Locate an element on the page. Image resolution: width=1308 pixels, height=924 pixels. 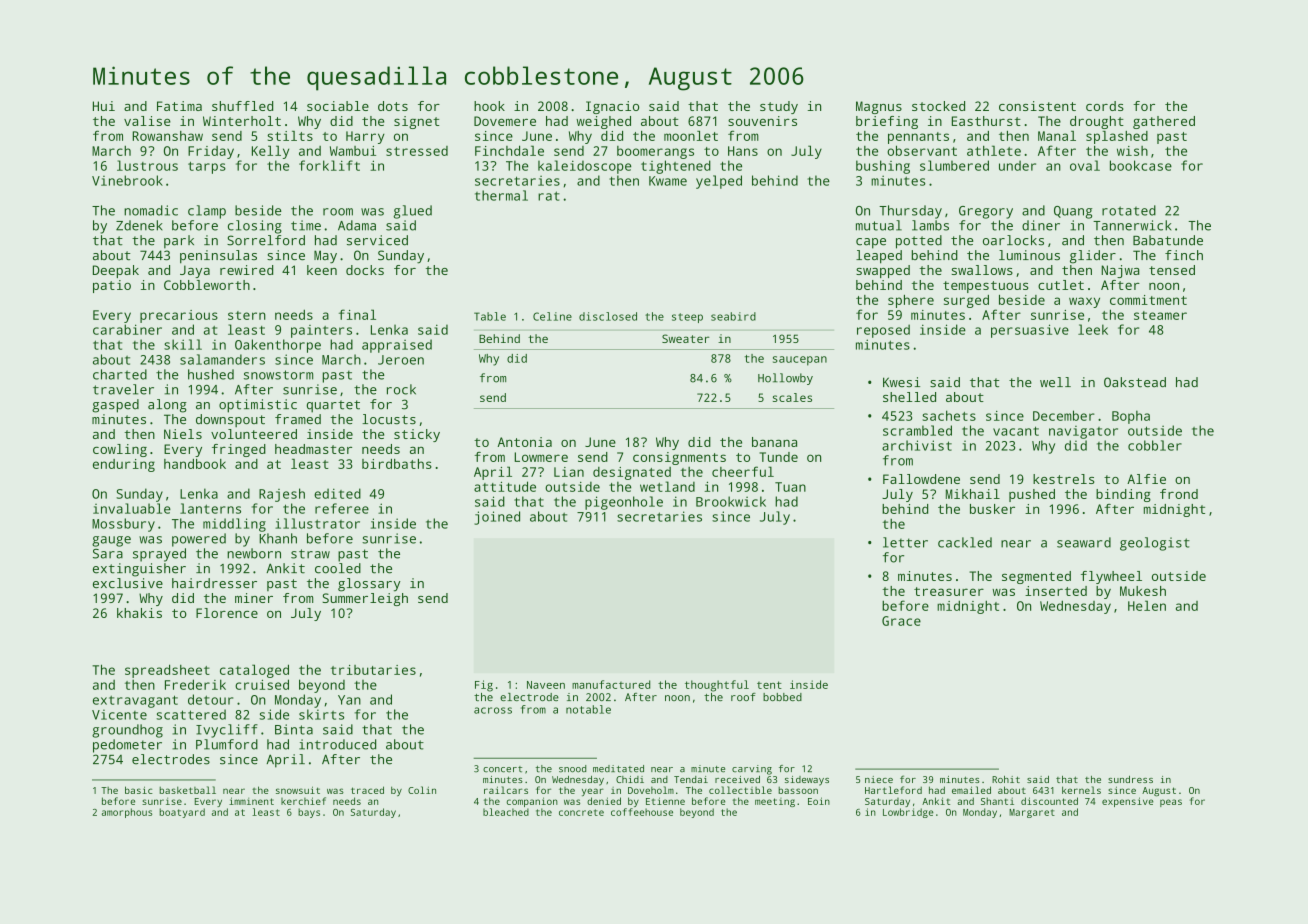
stocked is located at coordinates (938, 106).
